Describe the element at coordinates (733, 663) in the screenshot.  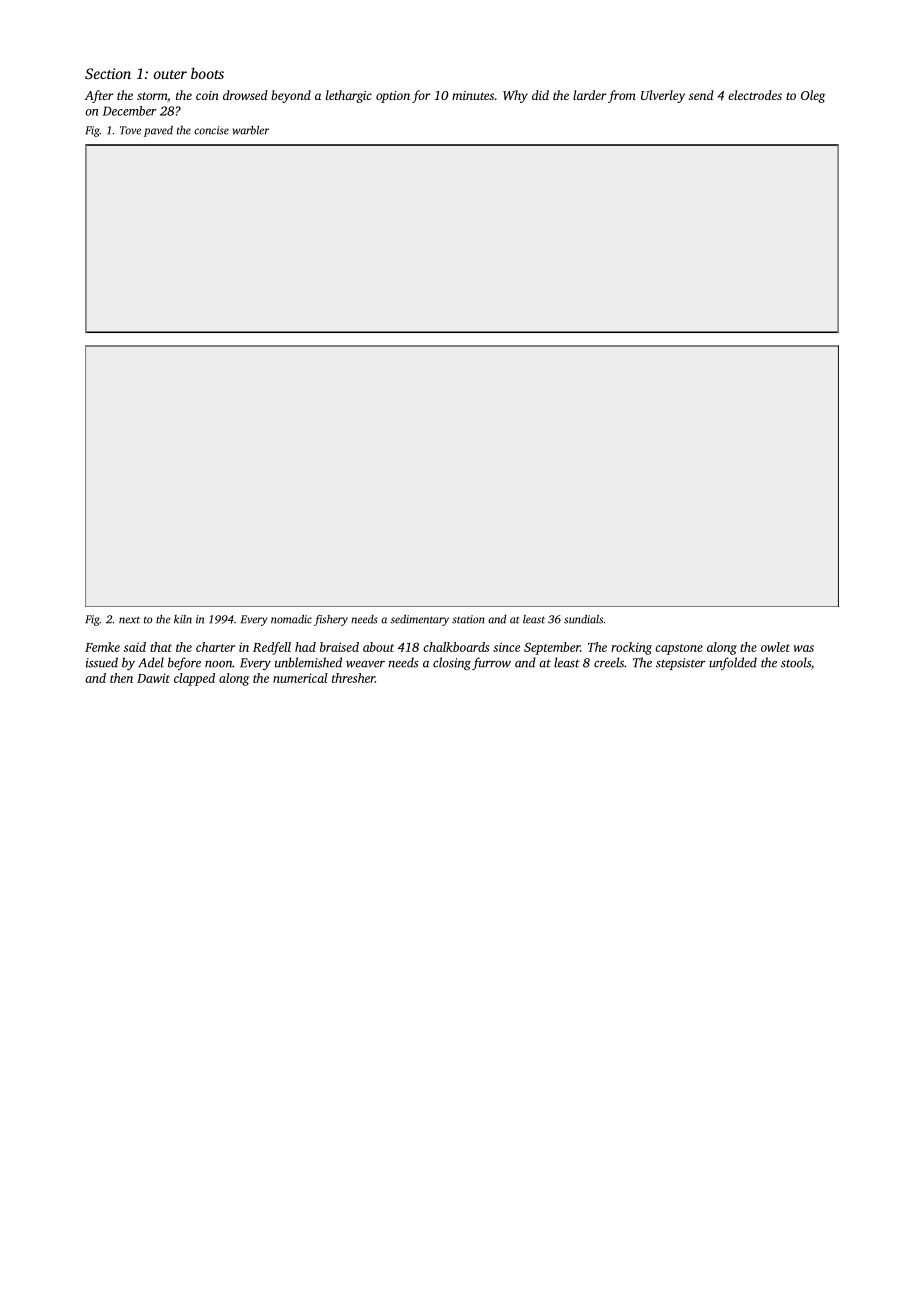
I see `unfolded` at that location.
